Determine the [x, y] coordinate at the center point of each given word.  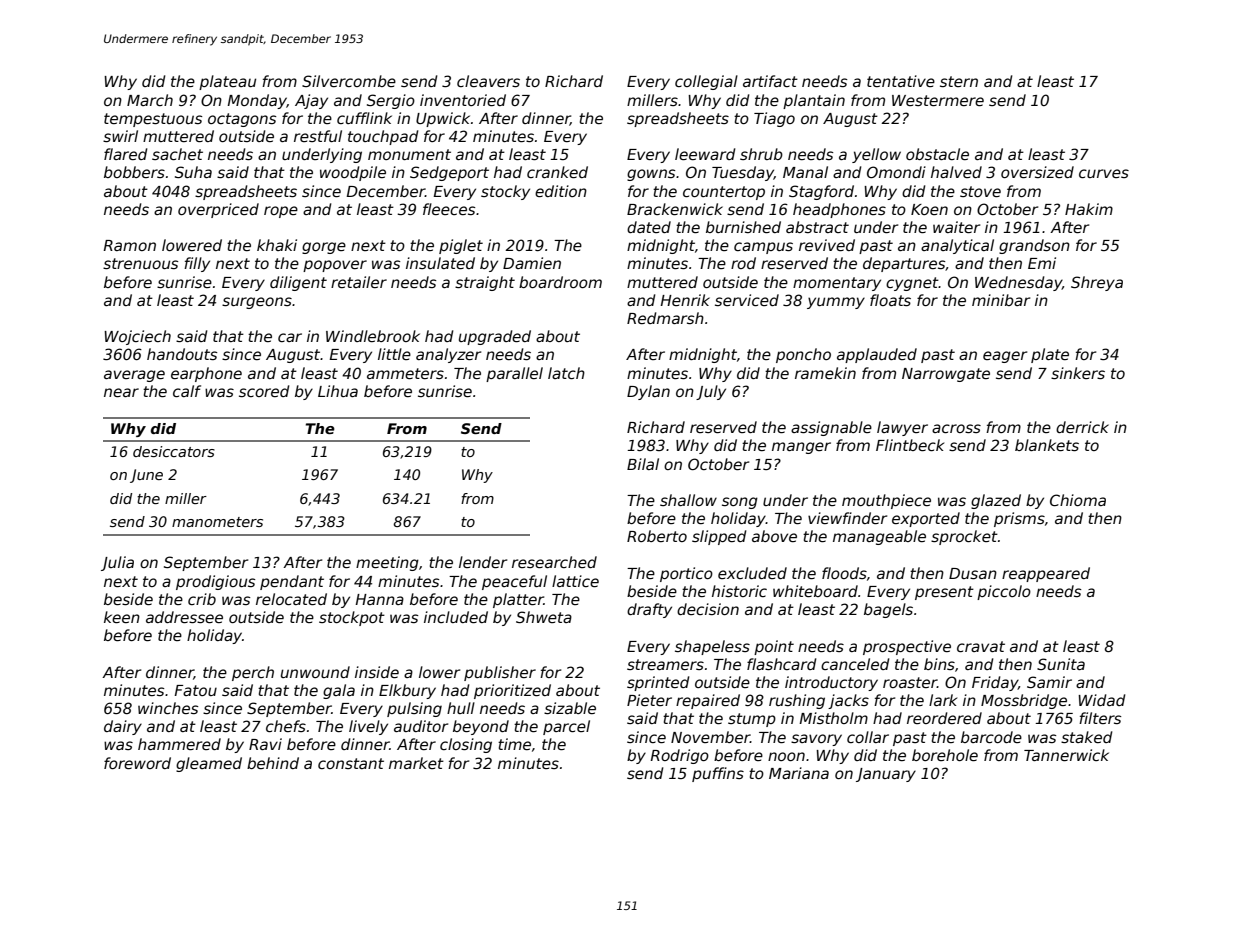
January [886, 775]
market [416, 763]
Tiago [774, 119]
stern [959, 81]
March [150, 100]
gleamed [209, 764]
